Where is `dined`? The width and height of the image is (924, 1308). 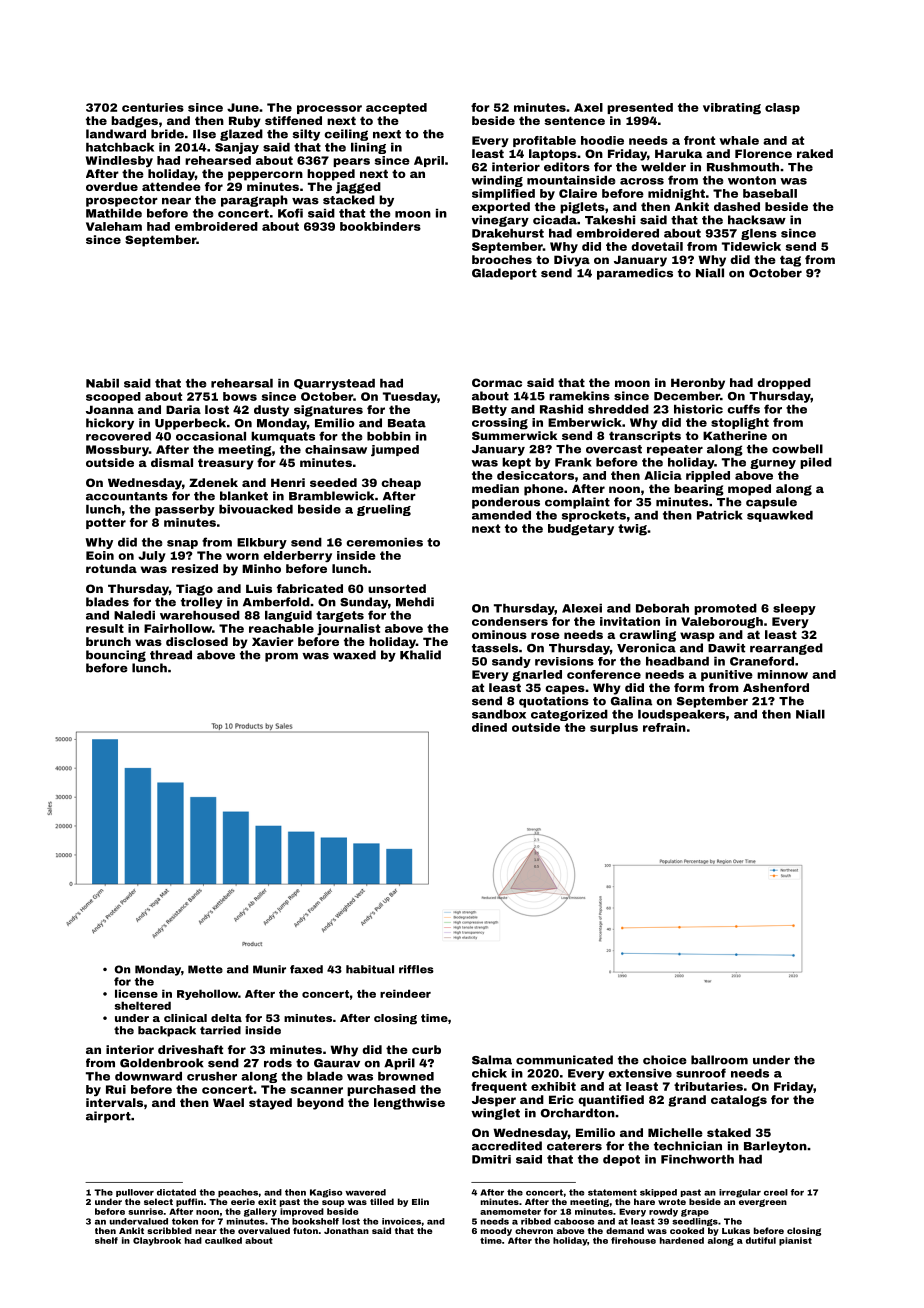 dined is located at coordinates (489, 727).
